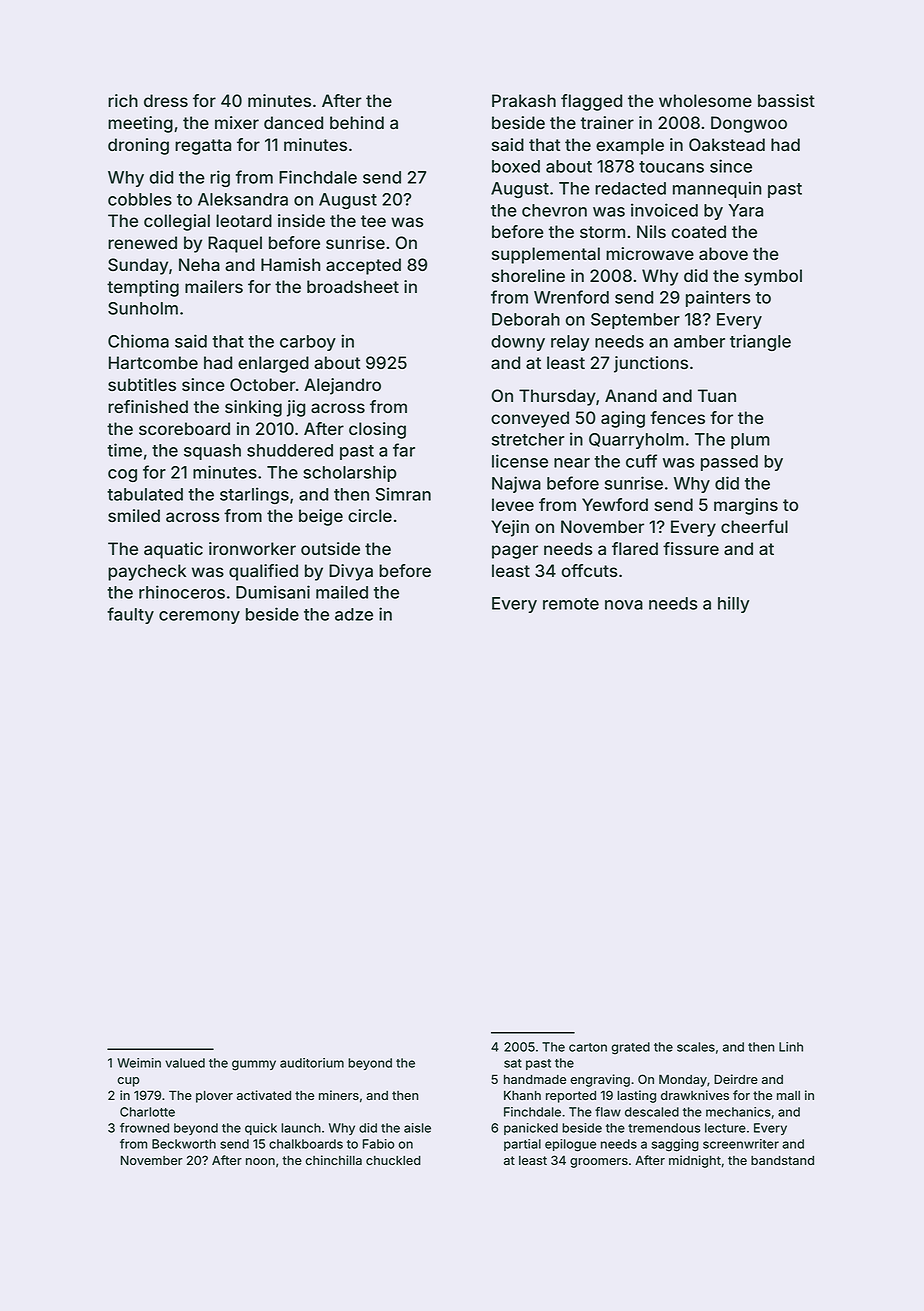  What do you see at coordinates (791, 1047) in the document?
I see `Linh` at bounding box center [791, 1047].
